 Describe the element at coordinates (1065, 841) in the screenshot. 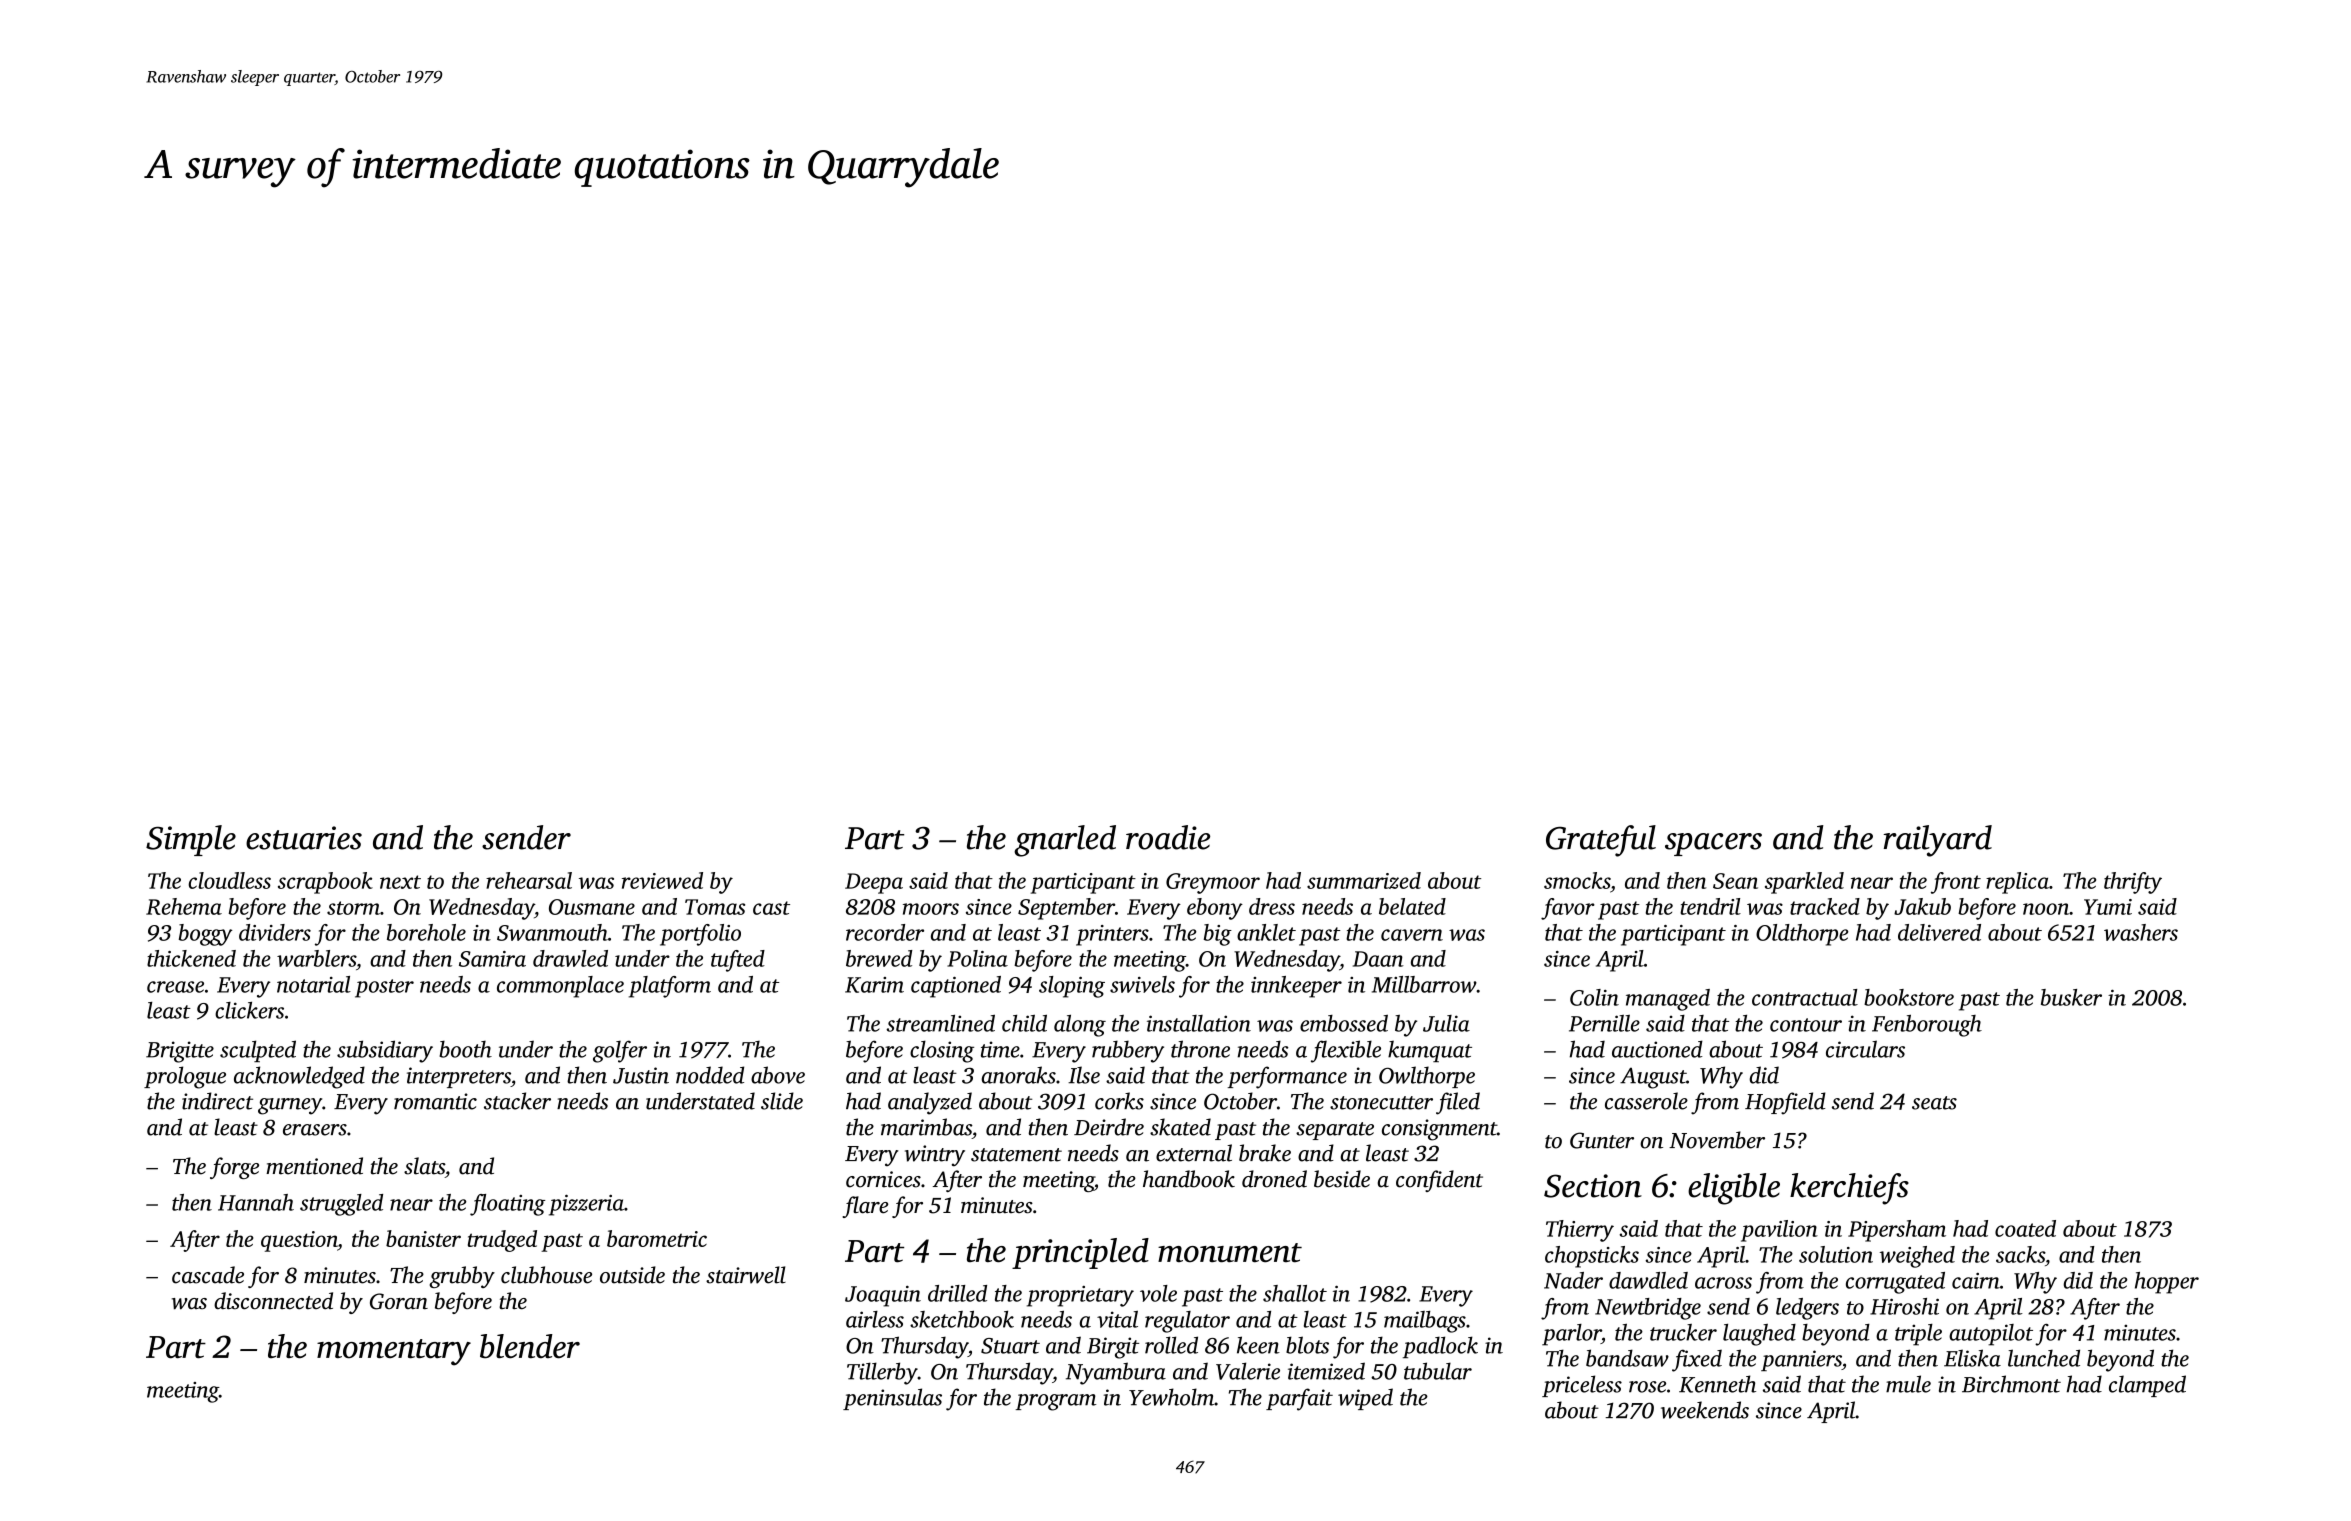

I see `gnarled` at that location.
